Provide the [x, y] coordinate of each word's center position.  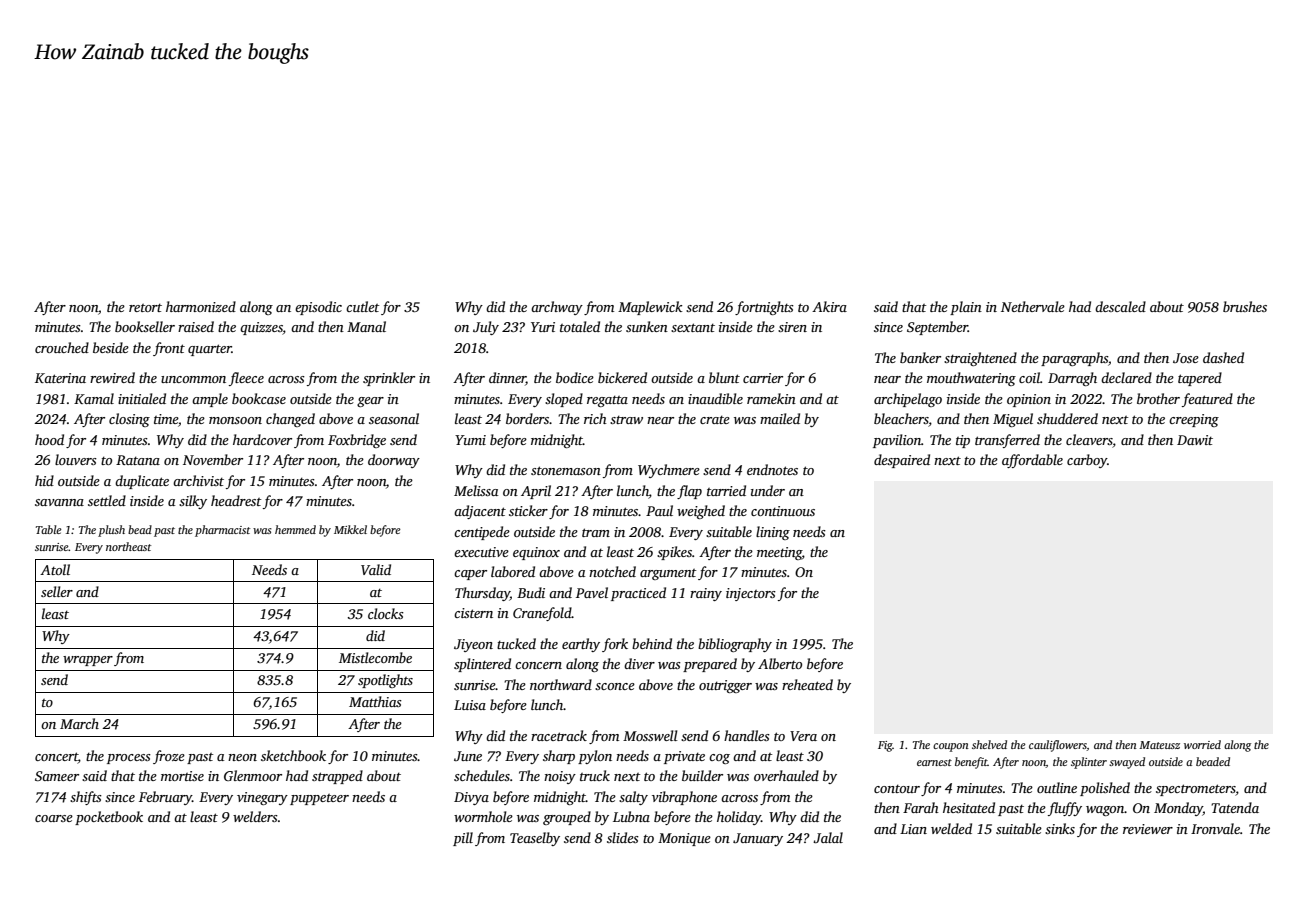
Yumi [470, 440]
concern [538, 665]
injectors [751, 594]
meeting [779, 553]
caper [470, 575]
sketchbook [293, 755]
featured [1207, 400]
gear [370, 402]
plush [111, 531]
